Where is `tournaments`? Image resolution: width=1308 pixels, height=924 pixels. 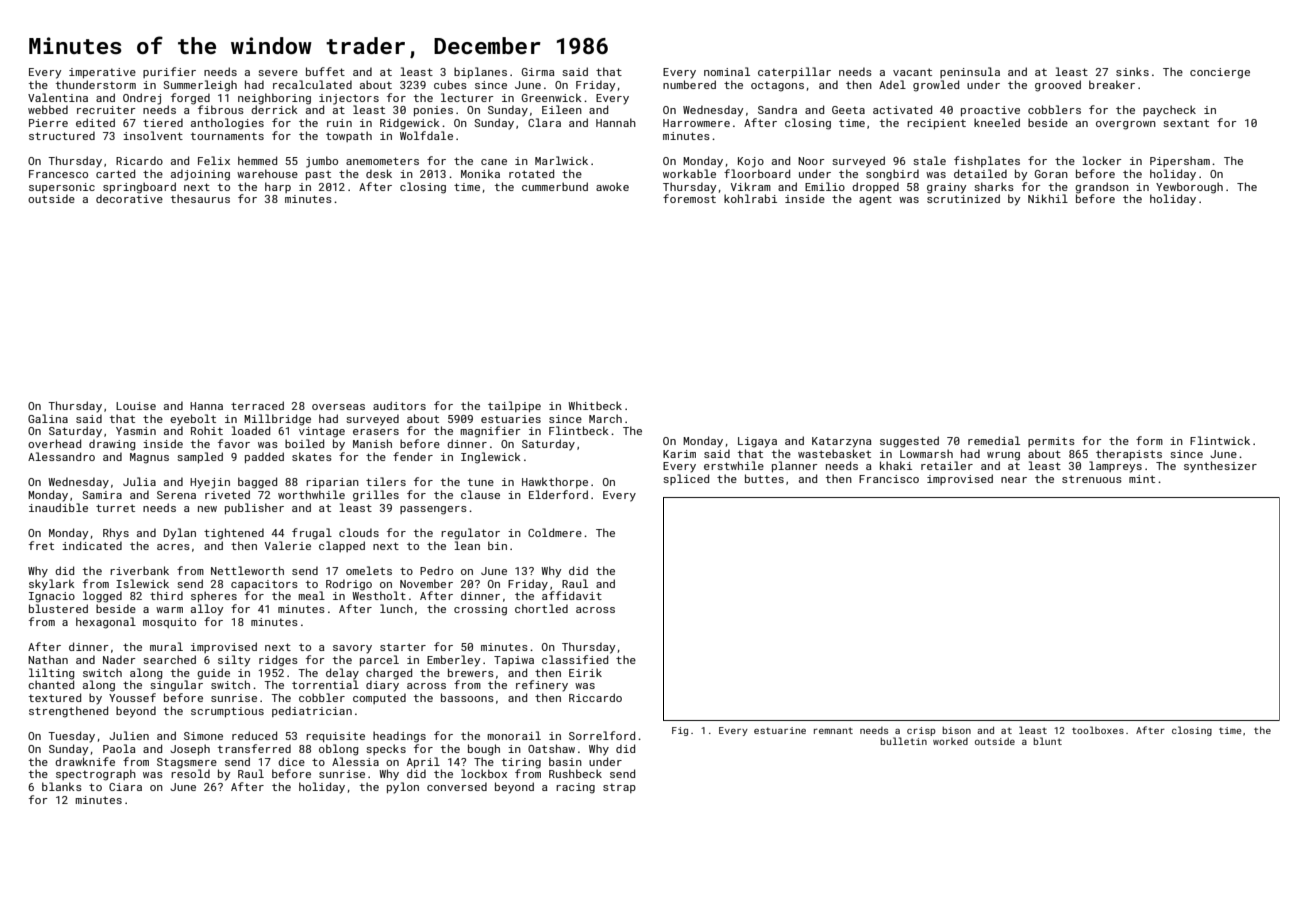
tournaments is located at coordinates (227, 136).
